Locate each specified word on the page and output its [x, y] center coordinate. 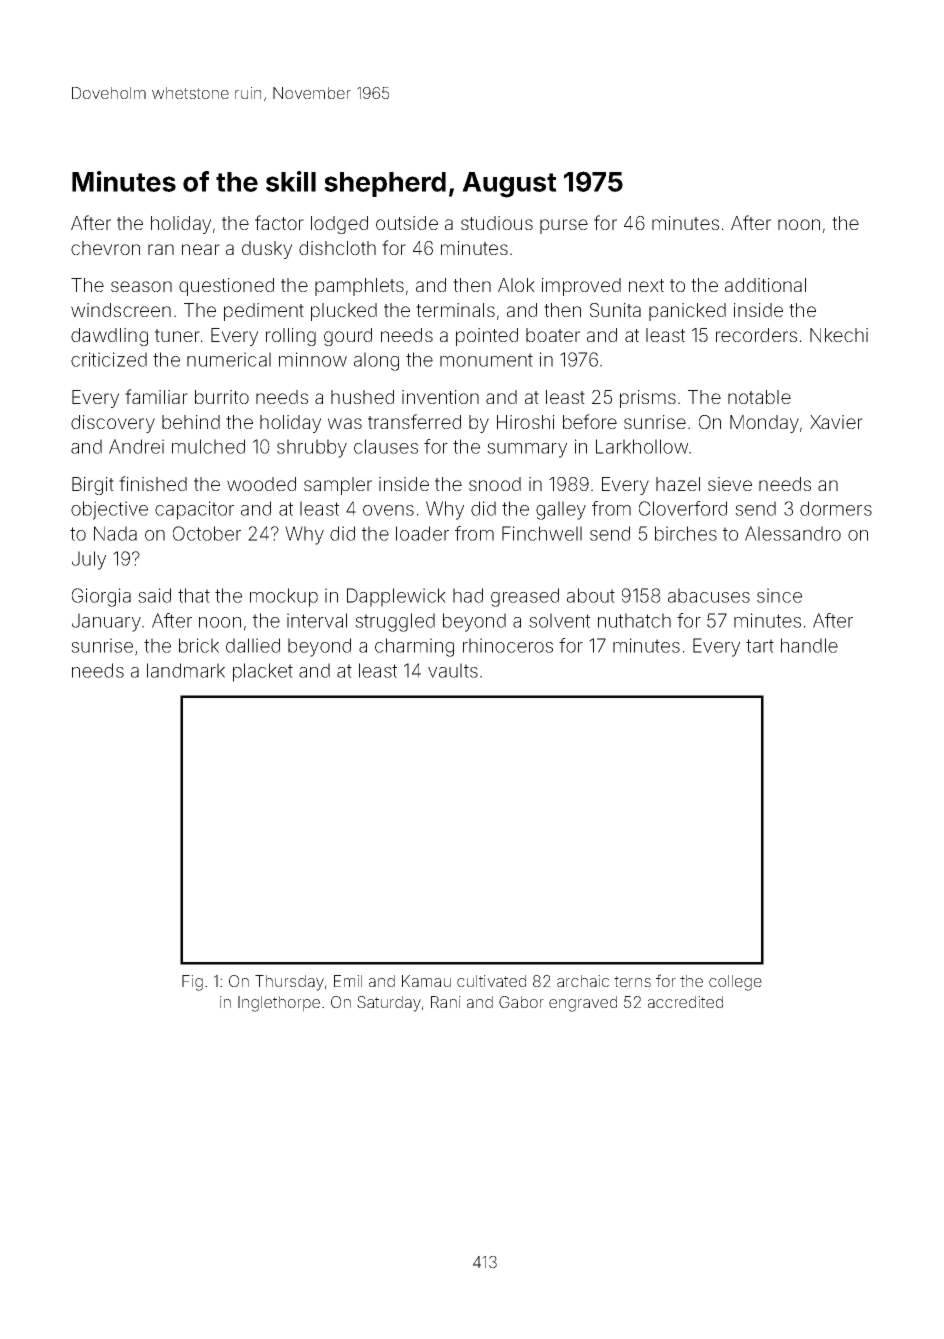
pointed [487, 337]
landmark [186, 670]
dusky [267, 250]
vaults [453, 670]
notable [759, 397]
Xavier [836, 422]
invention [440, 397]
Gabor [521, 1002]
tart [760, 646]
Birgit [93, 486]
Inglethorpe [279, 1004]
